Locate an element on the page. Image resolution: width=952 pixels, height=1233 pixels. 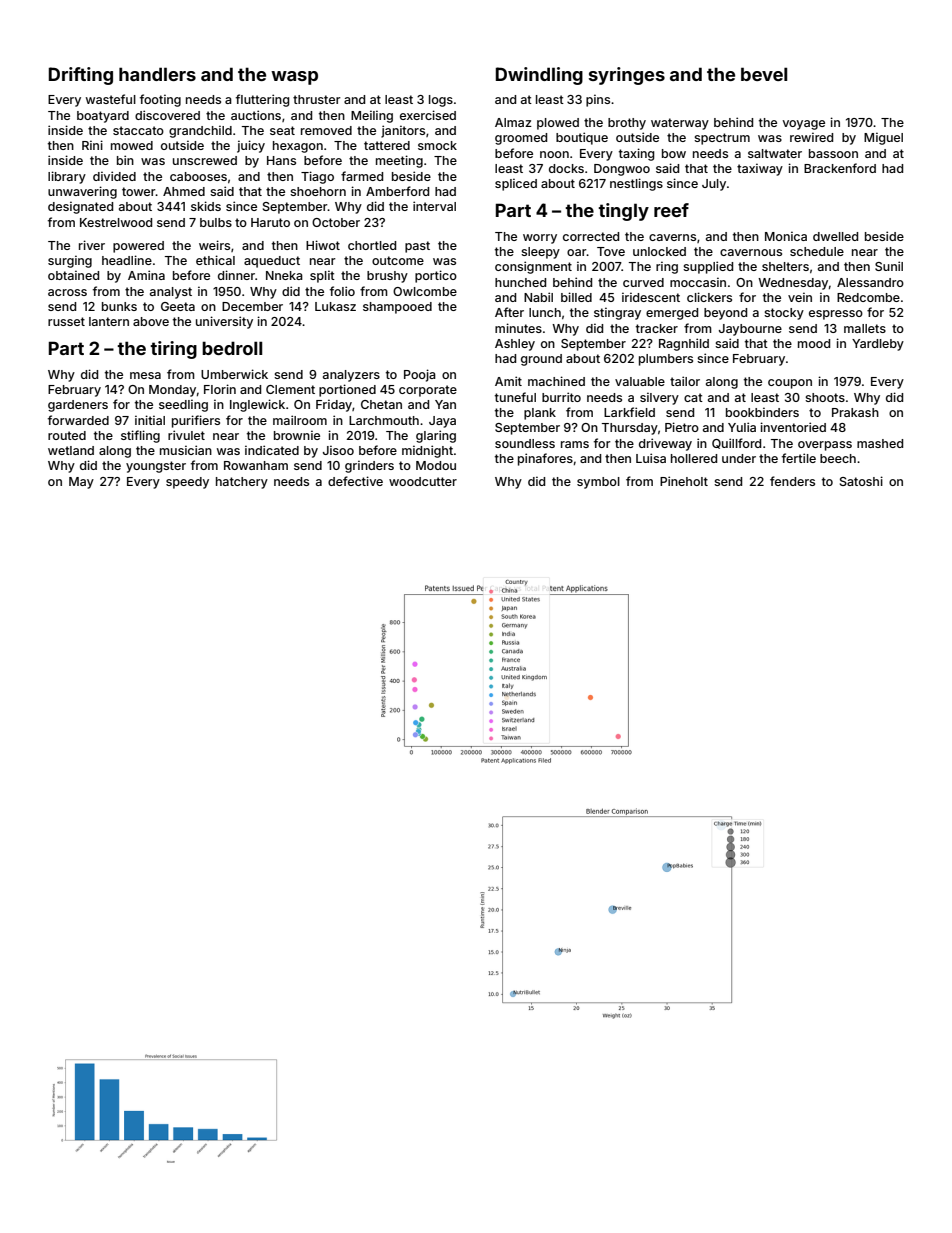
wasp is located at coordinates (294, 78).
